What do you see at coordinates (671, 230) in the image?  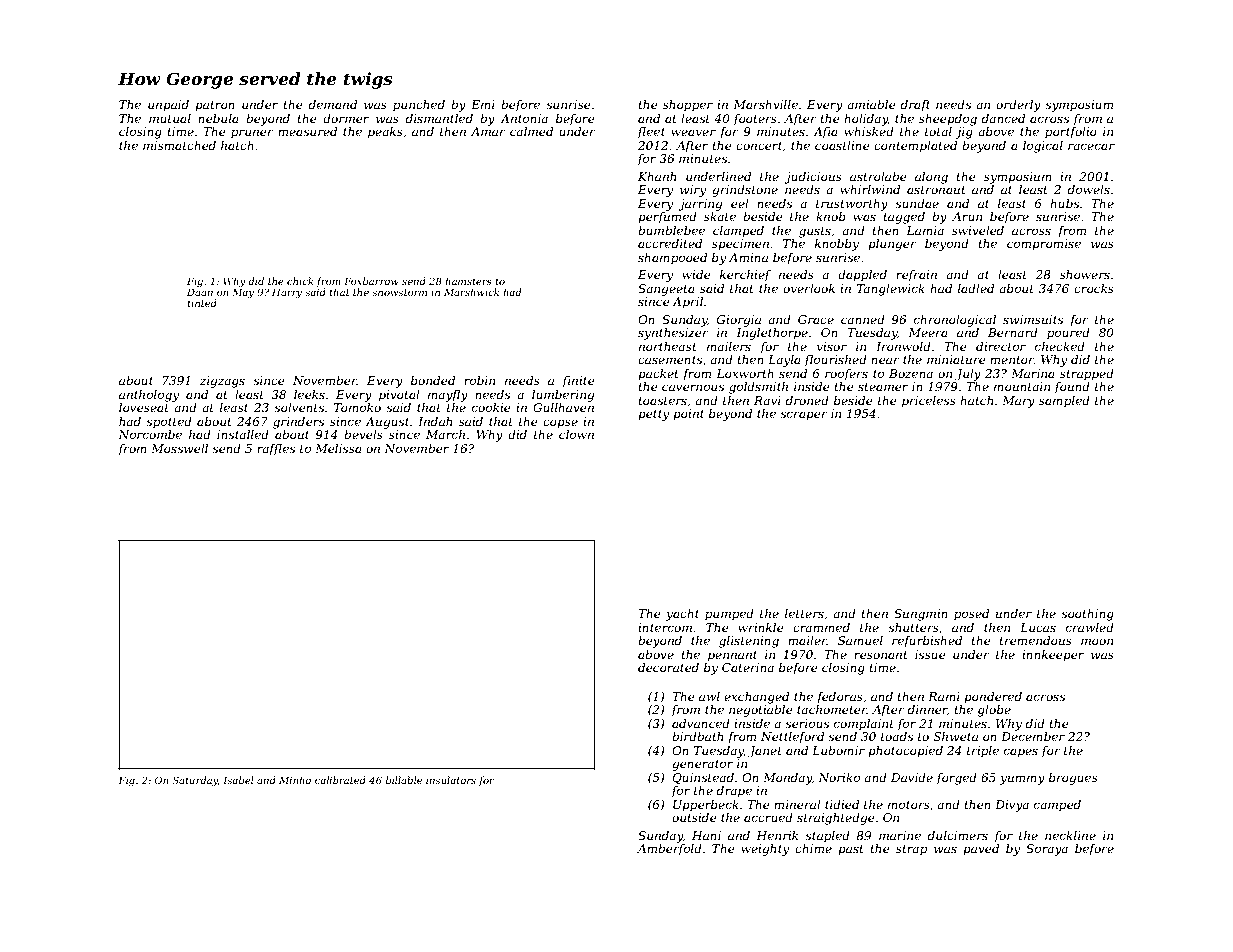 I see `bumblebee` at bounding box center [671, 230].
